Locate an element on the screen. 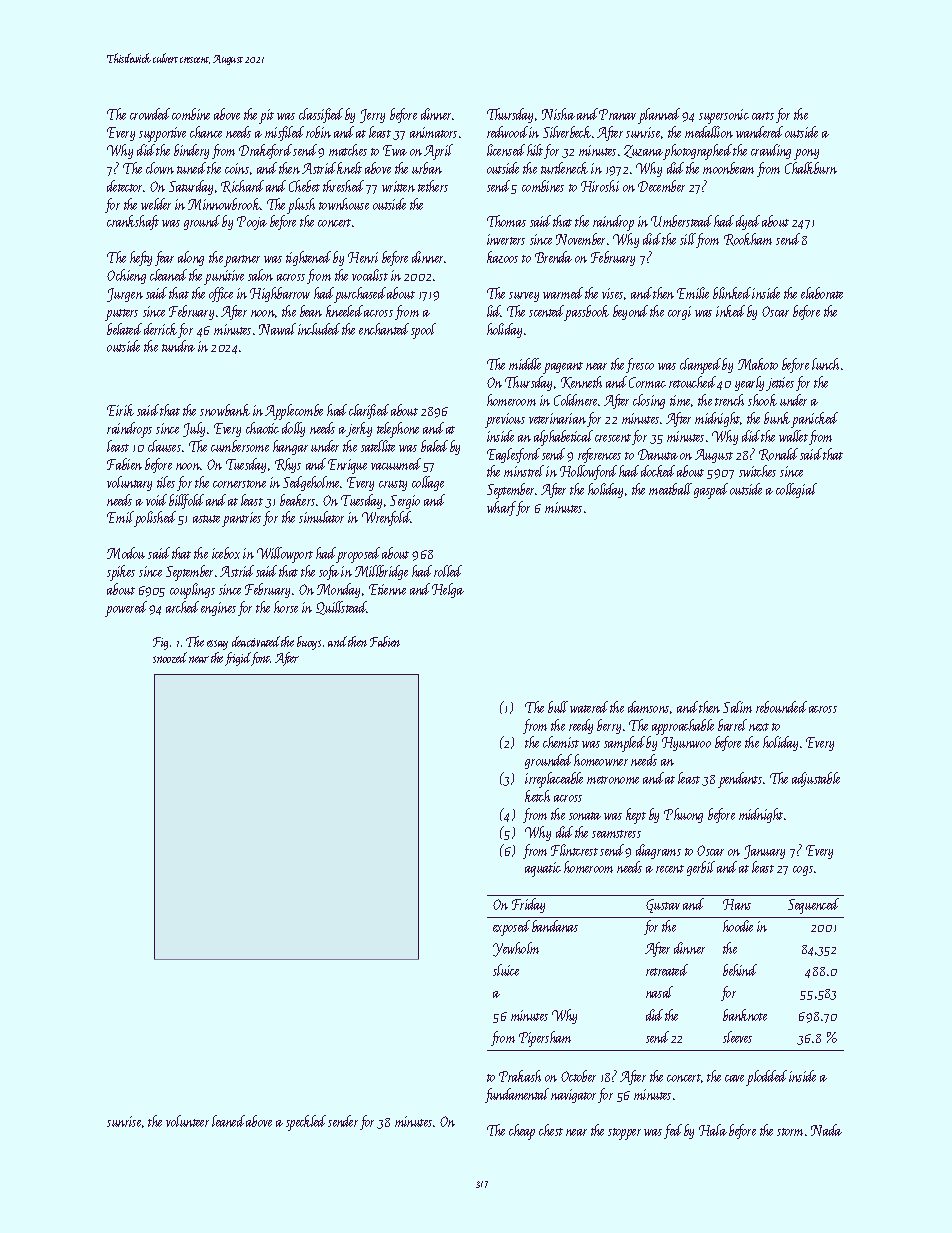 The image size is (952, 1233). panicked is located at coordinates (815, 420).
